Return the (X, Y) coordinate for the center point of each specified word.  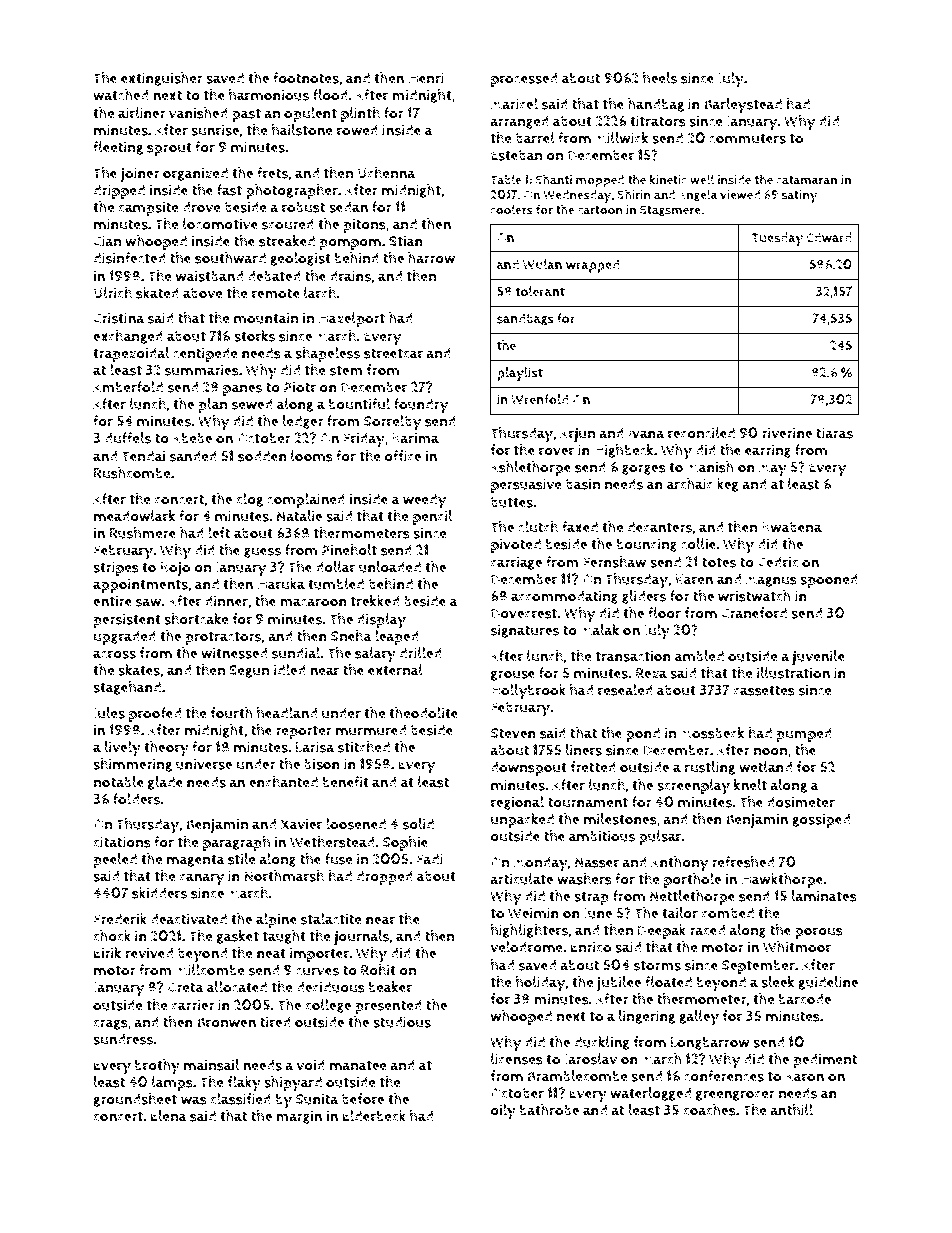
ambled (699, 656)
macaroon (313, 602)
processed (524, 79)
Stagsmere (670, 211)
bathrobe (549, 1110)
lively (123, 749)
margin (299, 1117)
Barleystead (743, 106)
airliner (142, 113)
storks (254, 336)
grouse (513, 675)
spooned (829, 580)
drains (350, 276)
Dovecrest (524, 613)
